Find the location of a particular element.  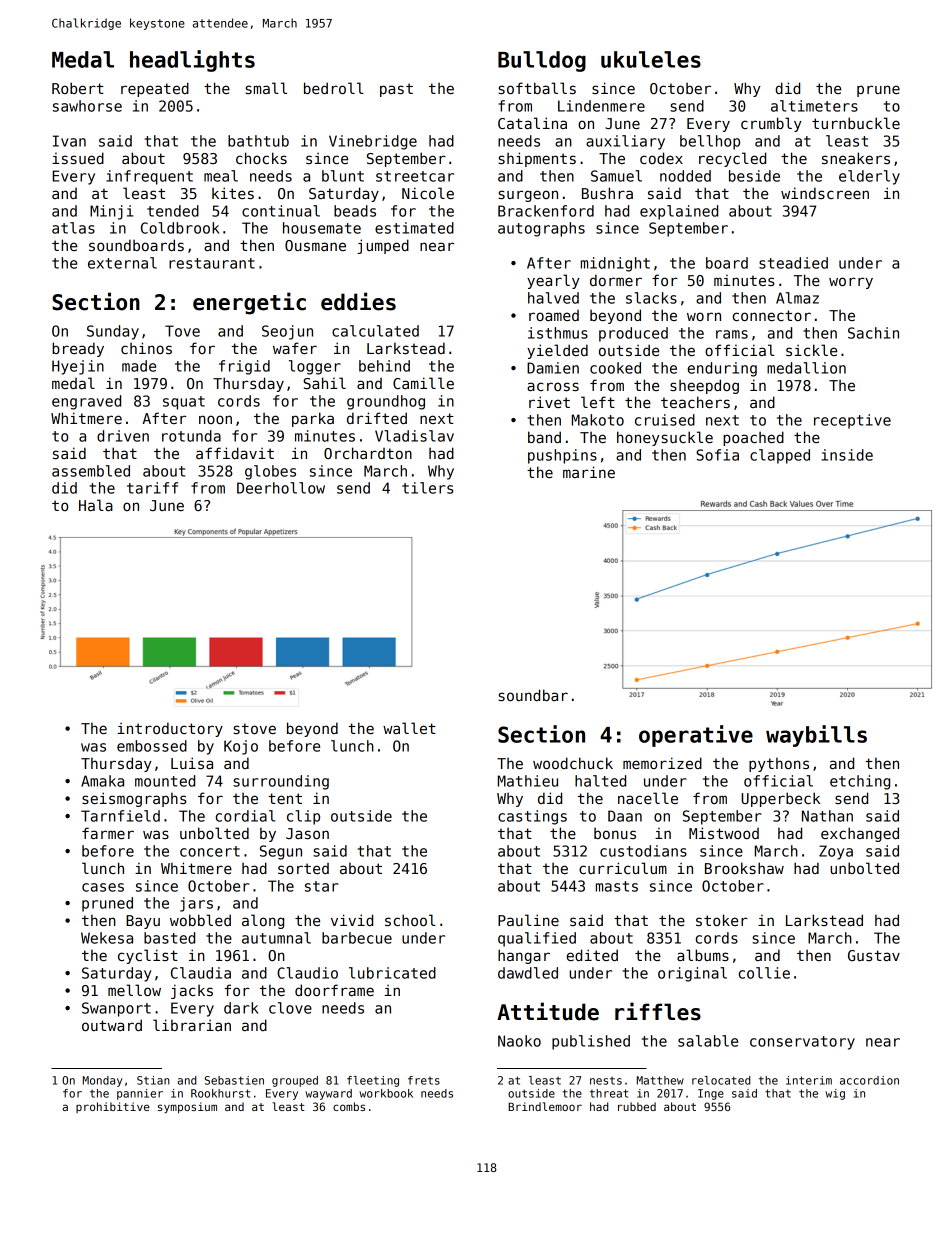

Sofia is located at coordinates (717, 455).
